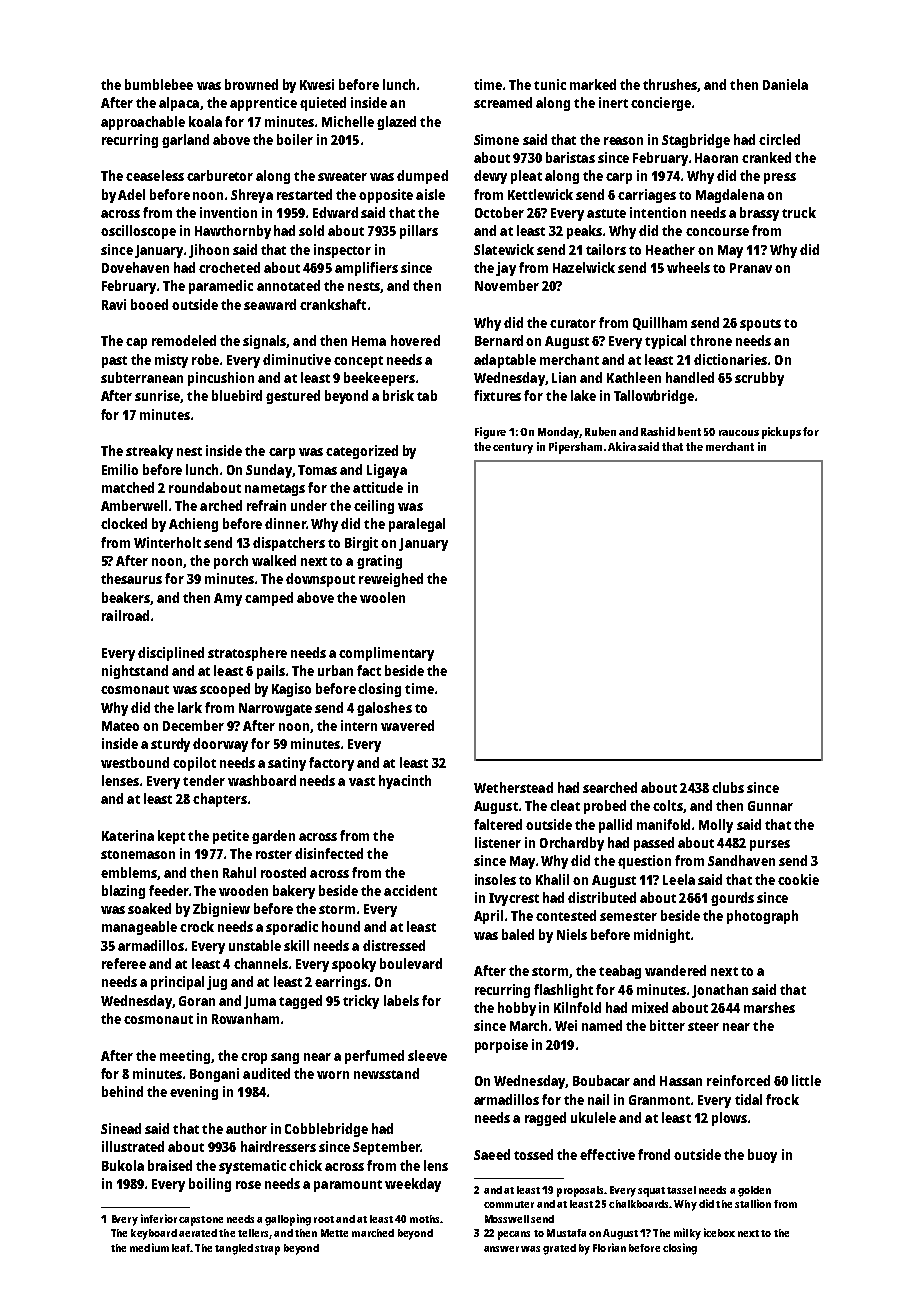  I want to click on bumblebee, so click(159, 84).
